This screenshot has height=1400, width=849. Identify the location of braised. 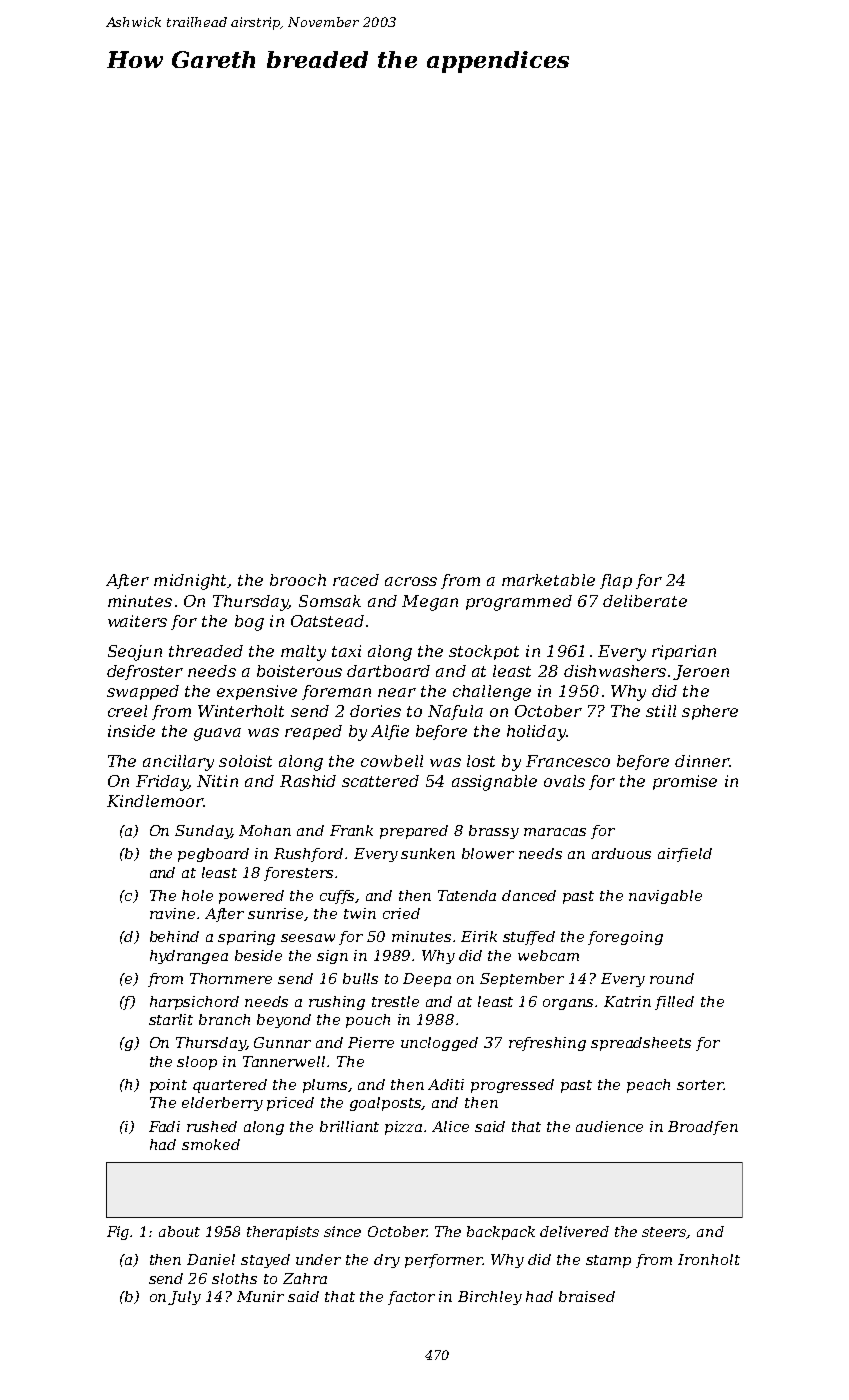
(587, 1296).
